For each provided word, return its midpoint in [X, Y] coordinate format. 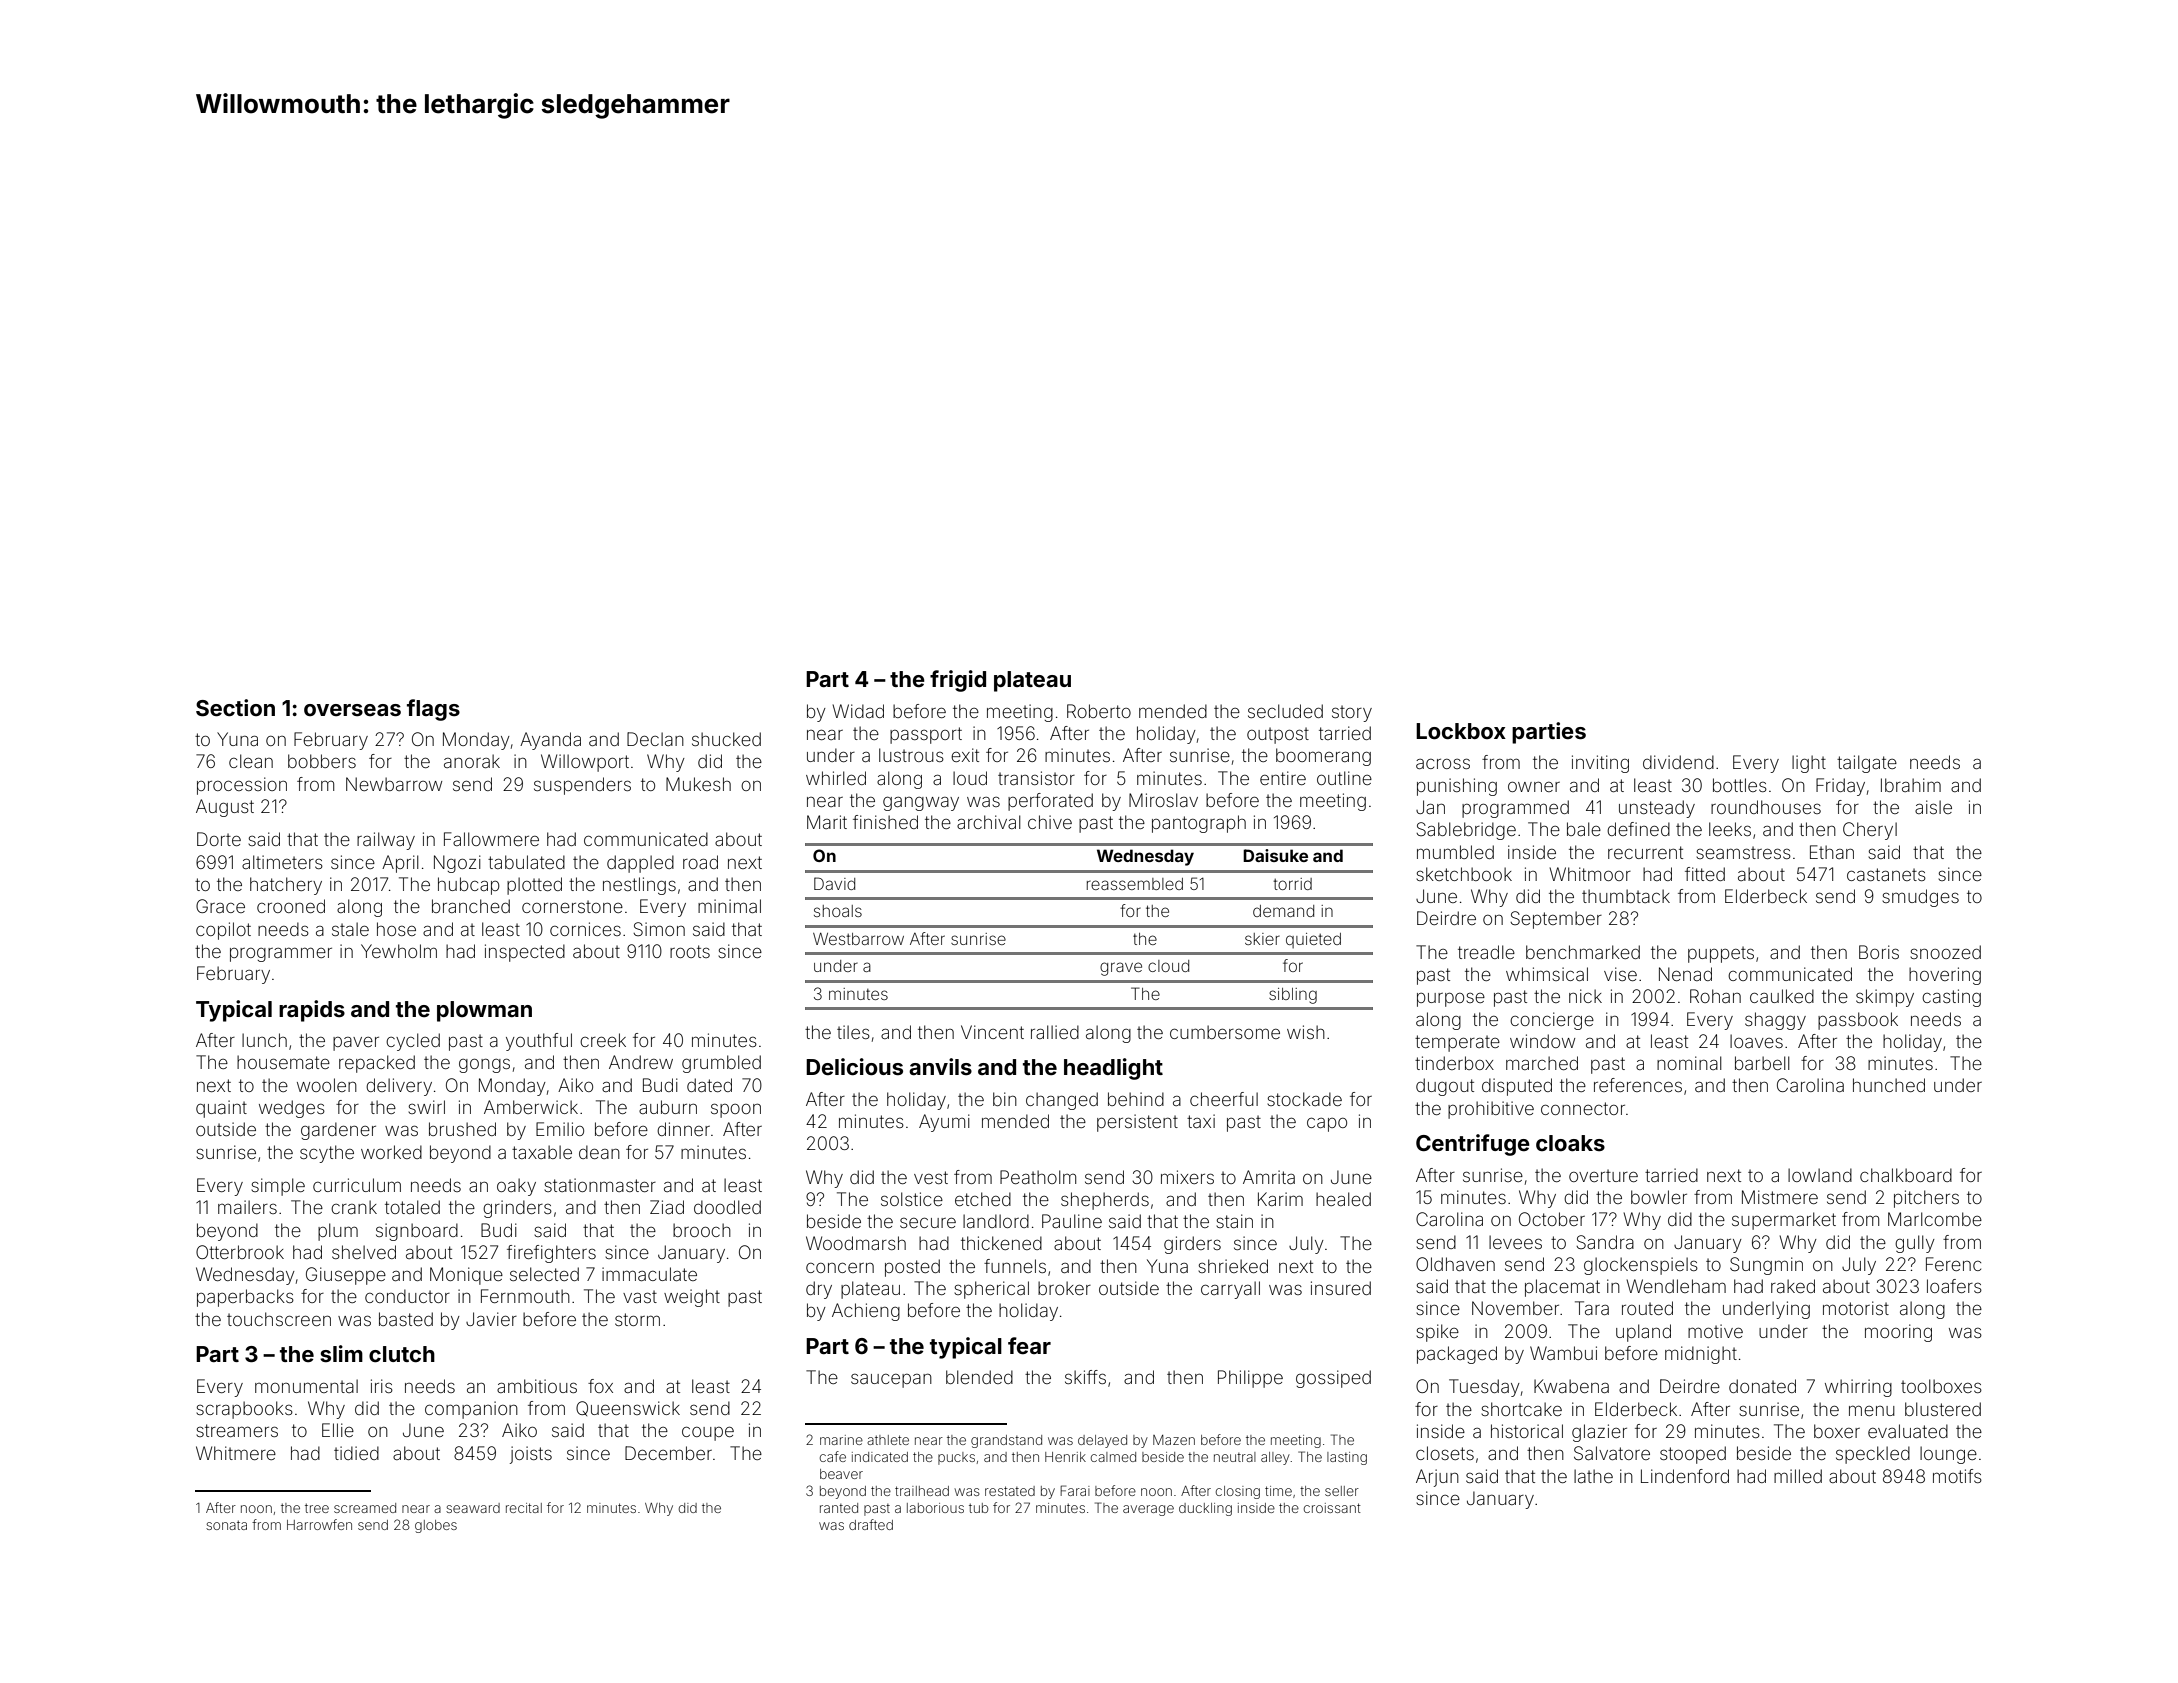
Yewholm [399, 951]
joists [531, 1455]
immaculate [649, 1274]
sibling [1293, 996]
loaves [1756, 1041]
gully [1915, 1244]
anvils [940, 1066]
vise [1620, 974]
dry [819, 1290]
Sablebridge [1466, 831]
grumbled [721, 1064]
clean [251, 761]
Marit [827, 822]
